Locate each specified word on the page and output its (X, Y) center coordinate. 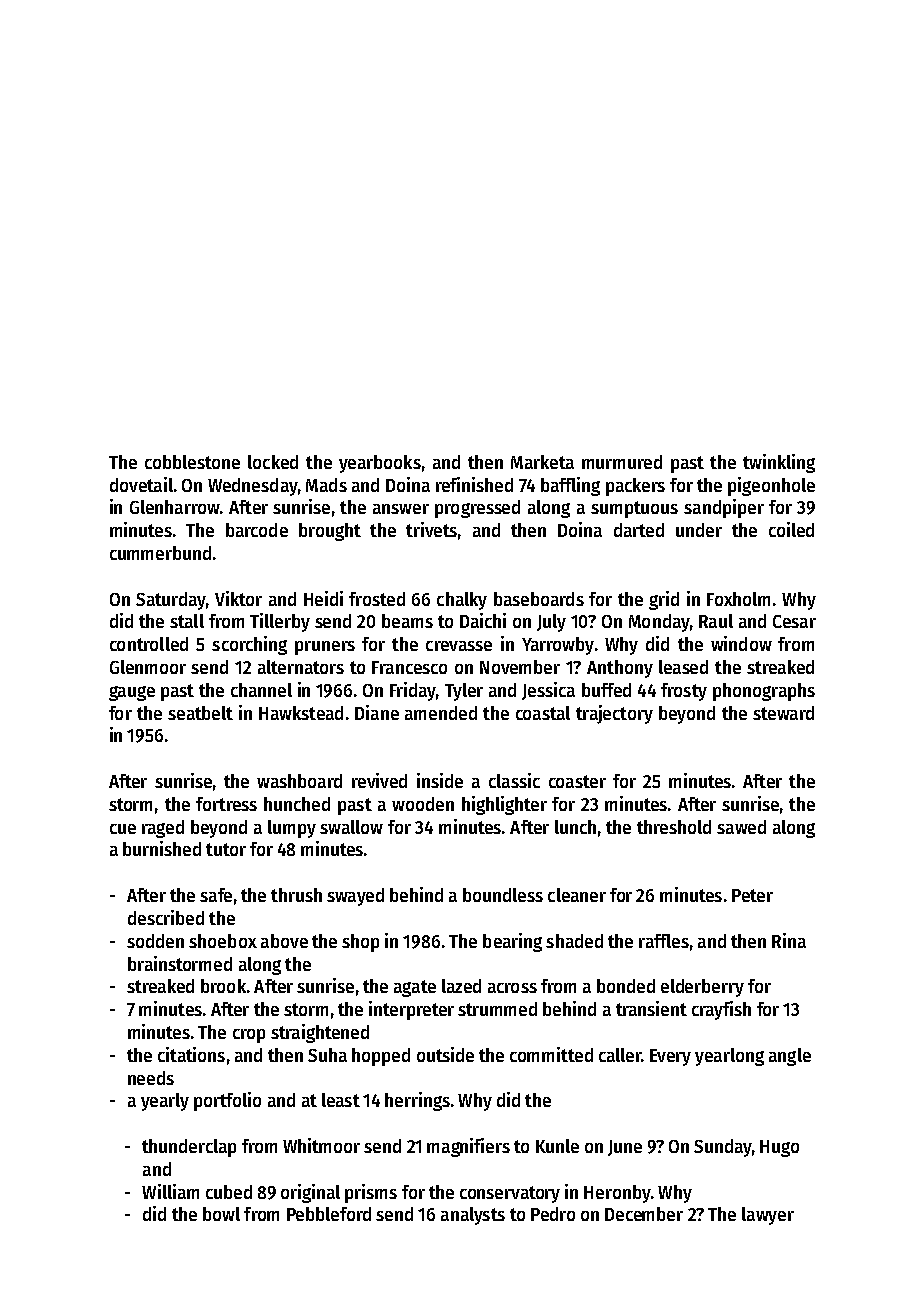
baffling (570, 486)
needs (151, 1078)
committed (551, 1054)
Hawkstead (301, 713)
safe (216, 895)
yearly (165, 1102)
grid (664, 600)
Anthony (620, 669)
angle (790, 1057)
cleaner (577, 895)
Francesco (409, 667)
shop (360, 943)
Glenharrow (175, 507)
